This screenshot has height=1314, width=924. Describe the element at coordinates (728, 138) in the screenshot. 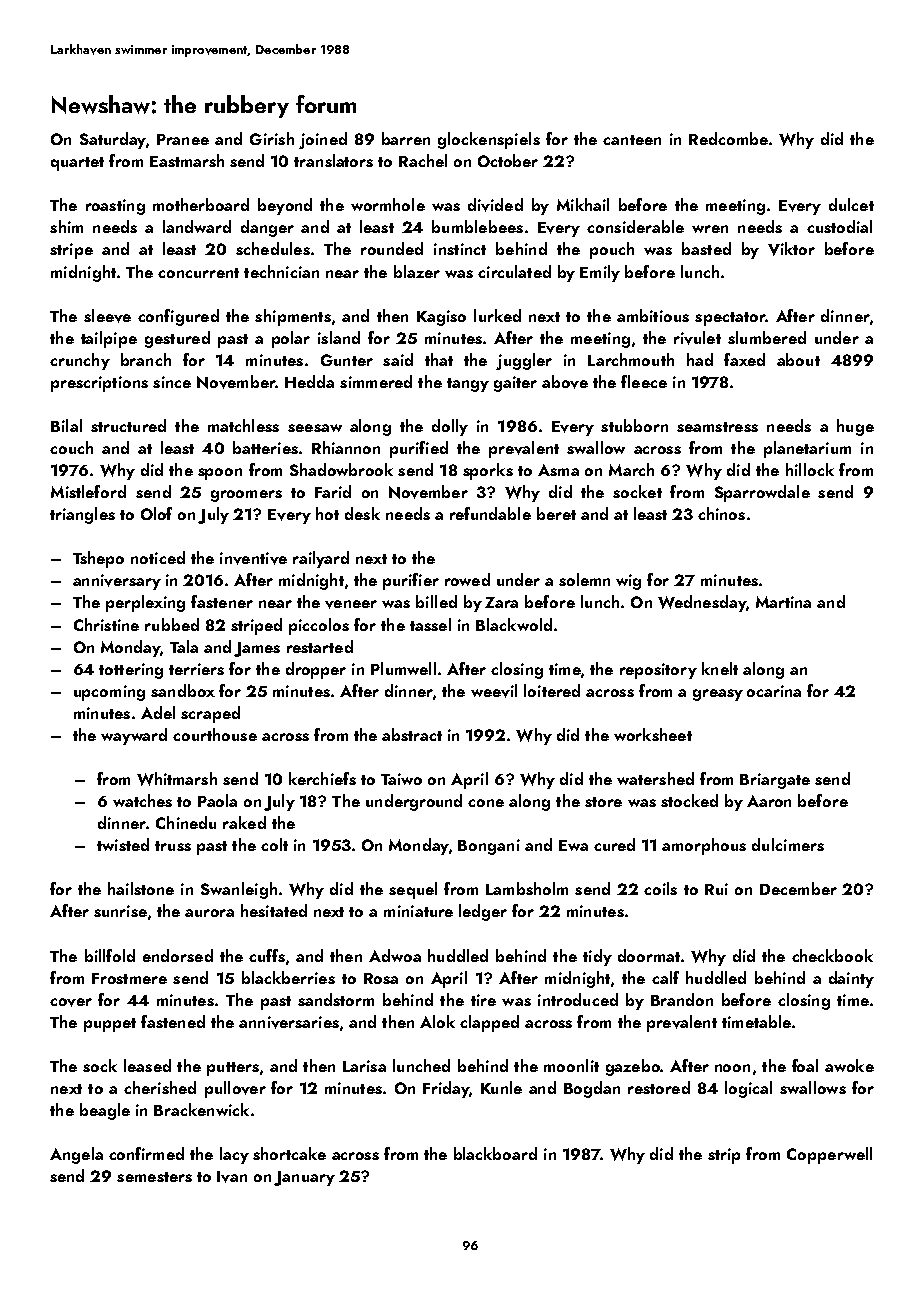

I see `Redcombe` at that location.
